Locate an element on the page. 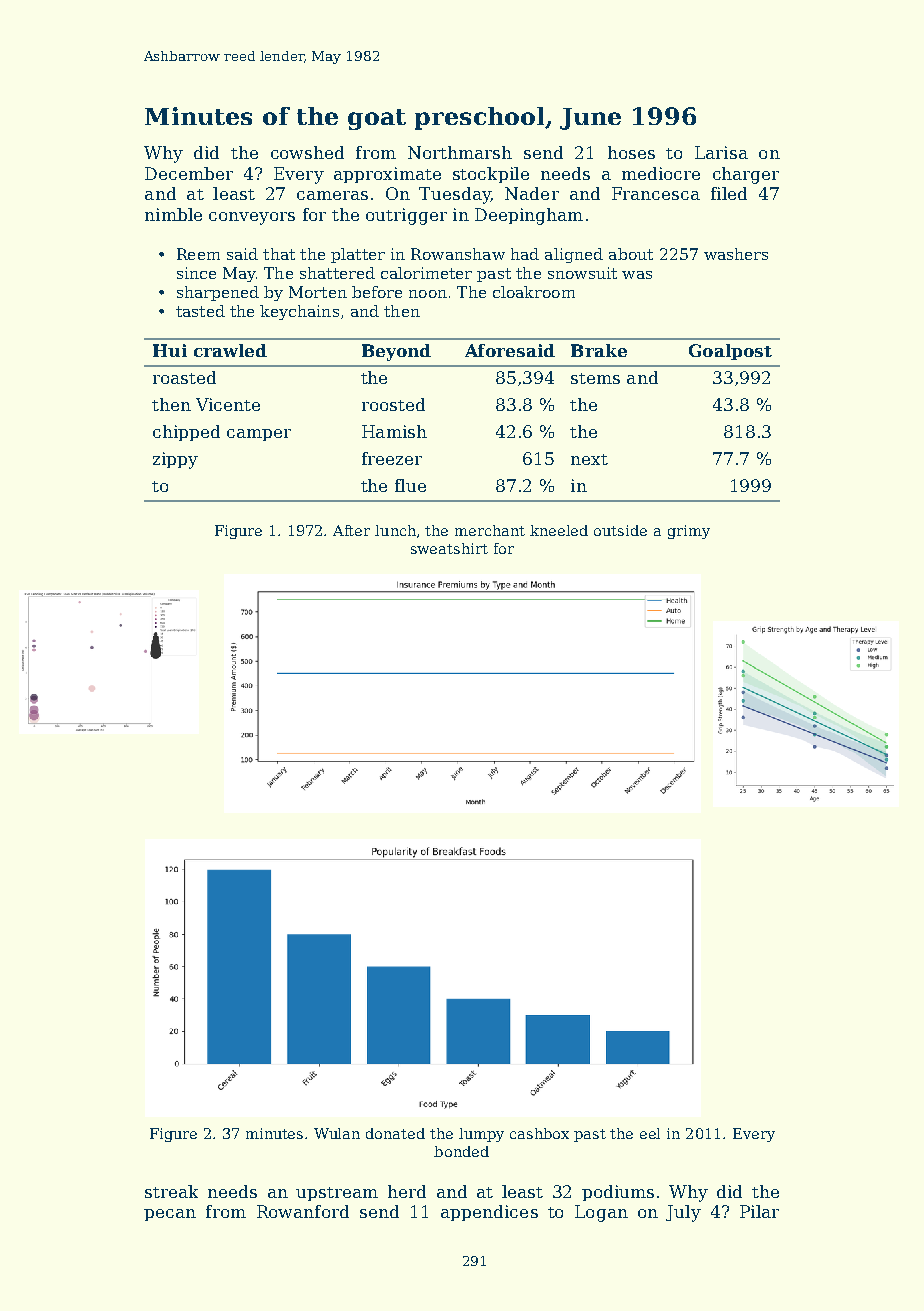  herd is located at coordinates (407, 1191).
